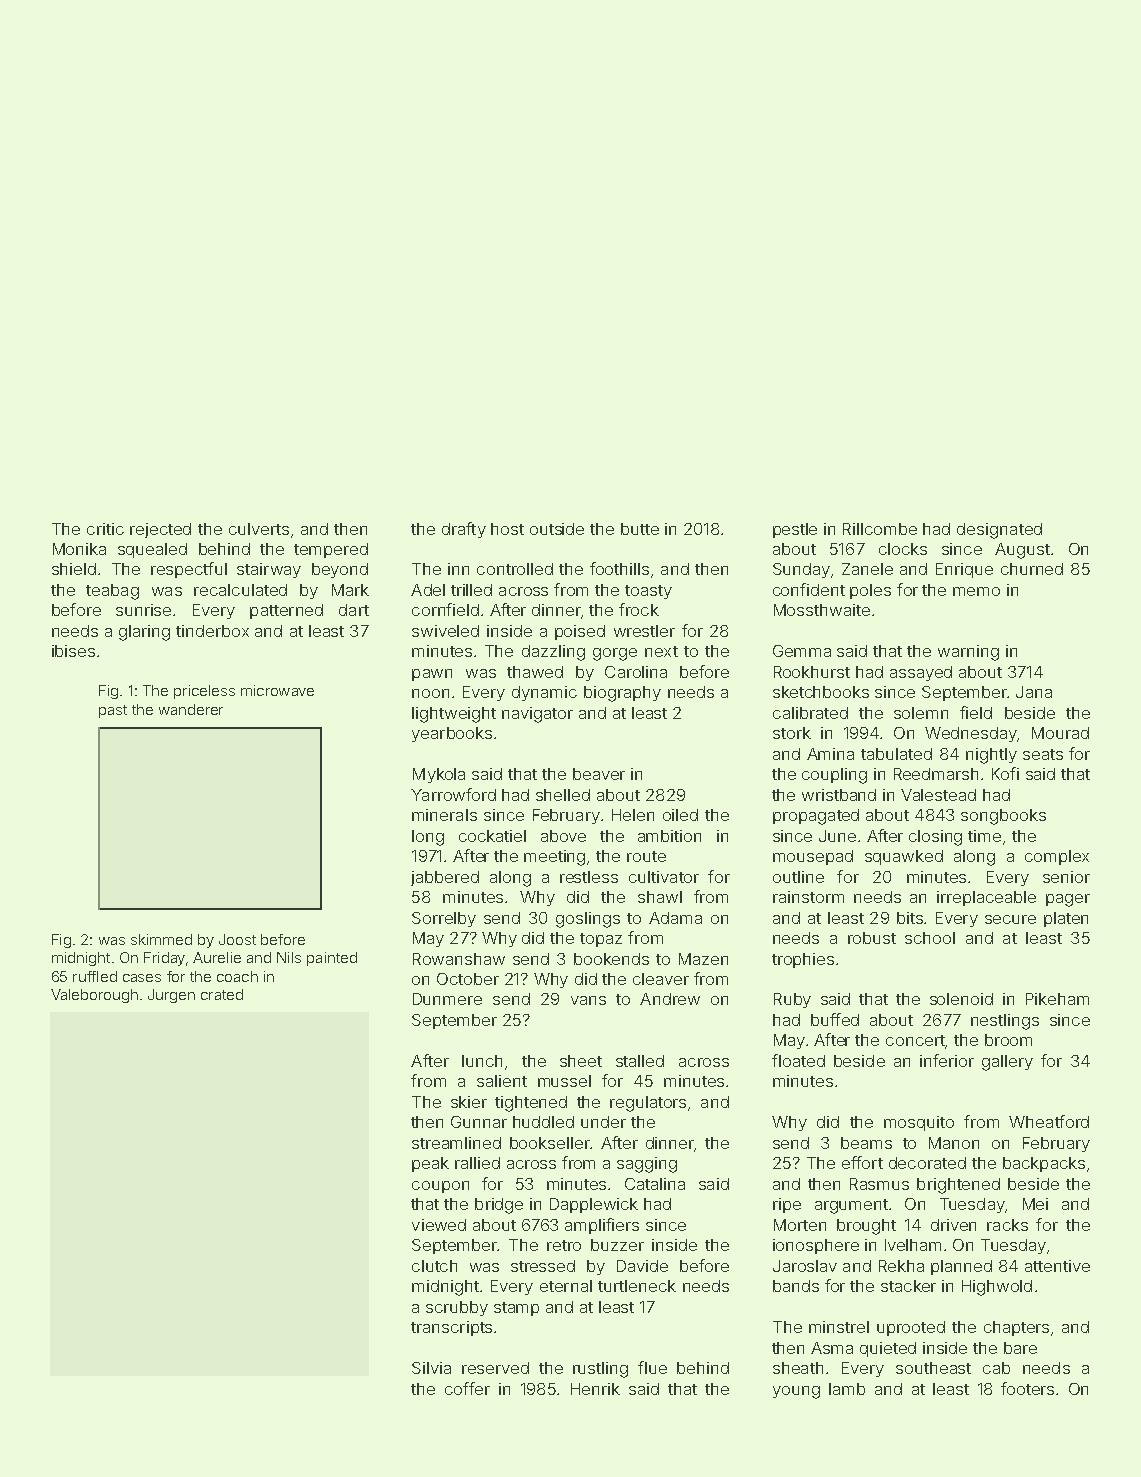 The image size is (1141, 1477). What do you see at coordinates (880, 529) in the image?
I see `Rillcombe` at bounding box center [880, 529].
